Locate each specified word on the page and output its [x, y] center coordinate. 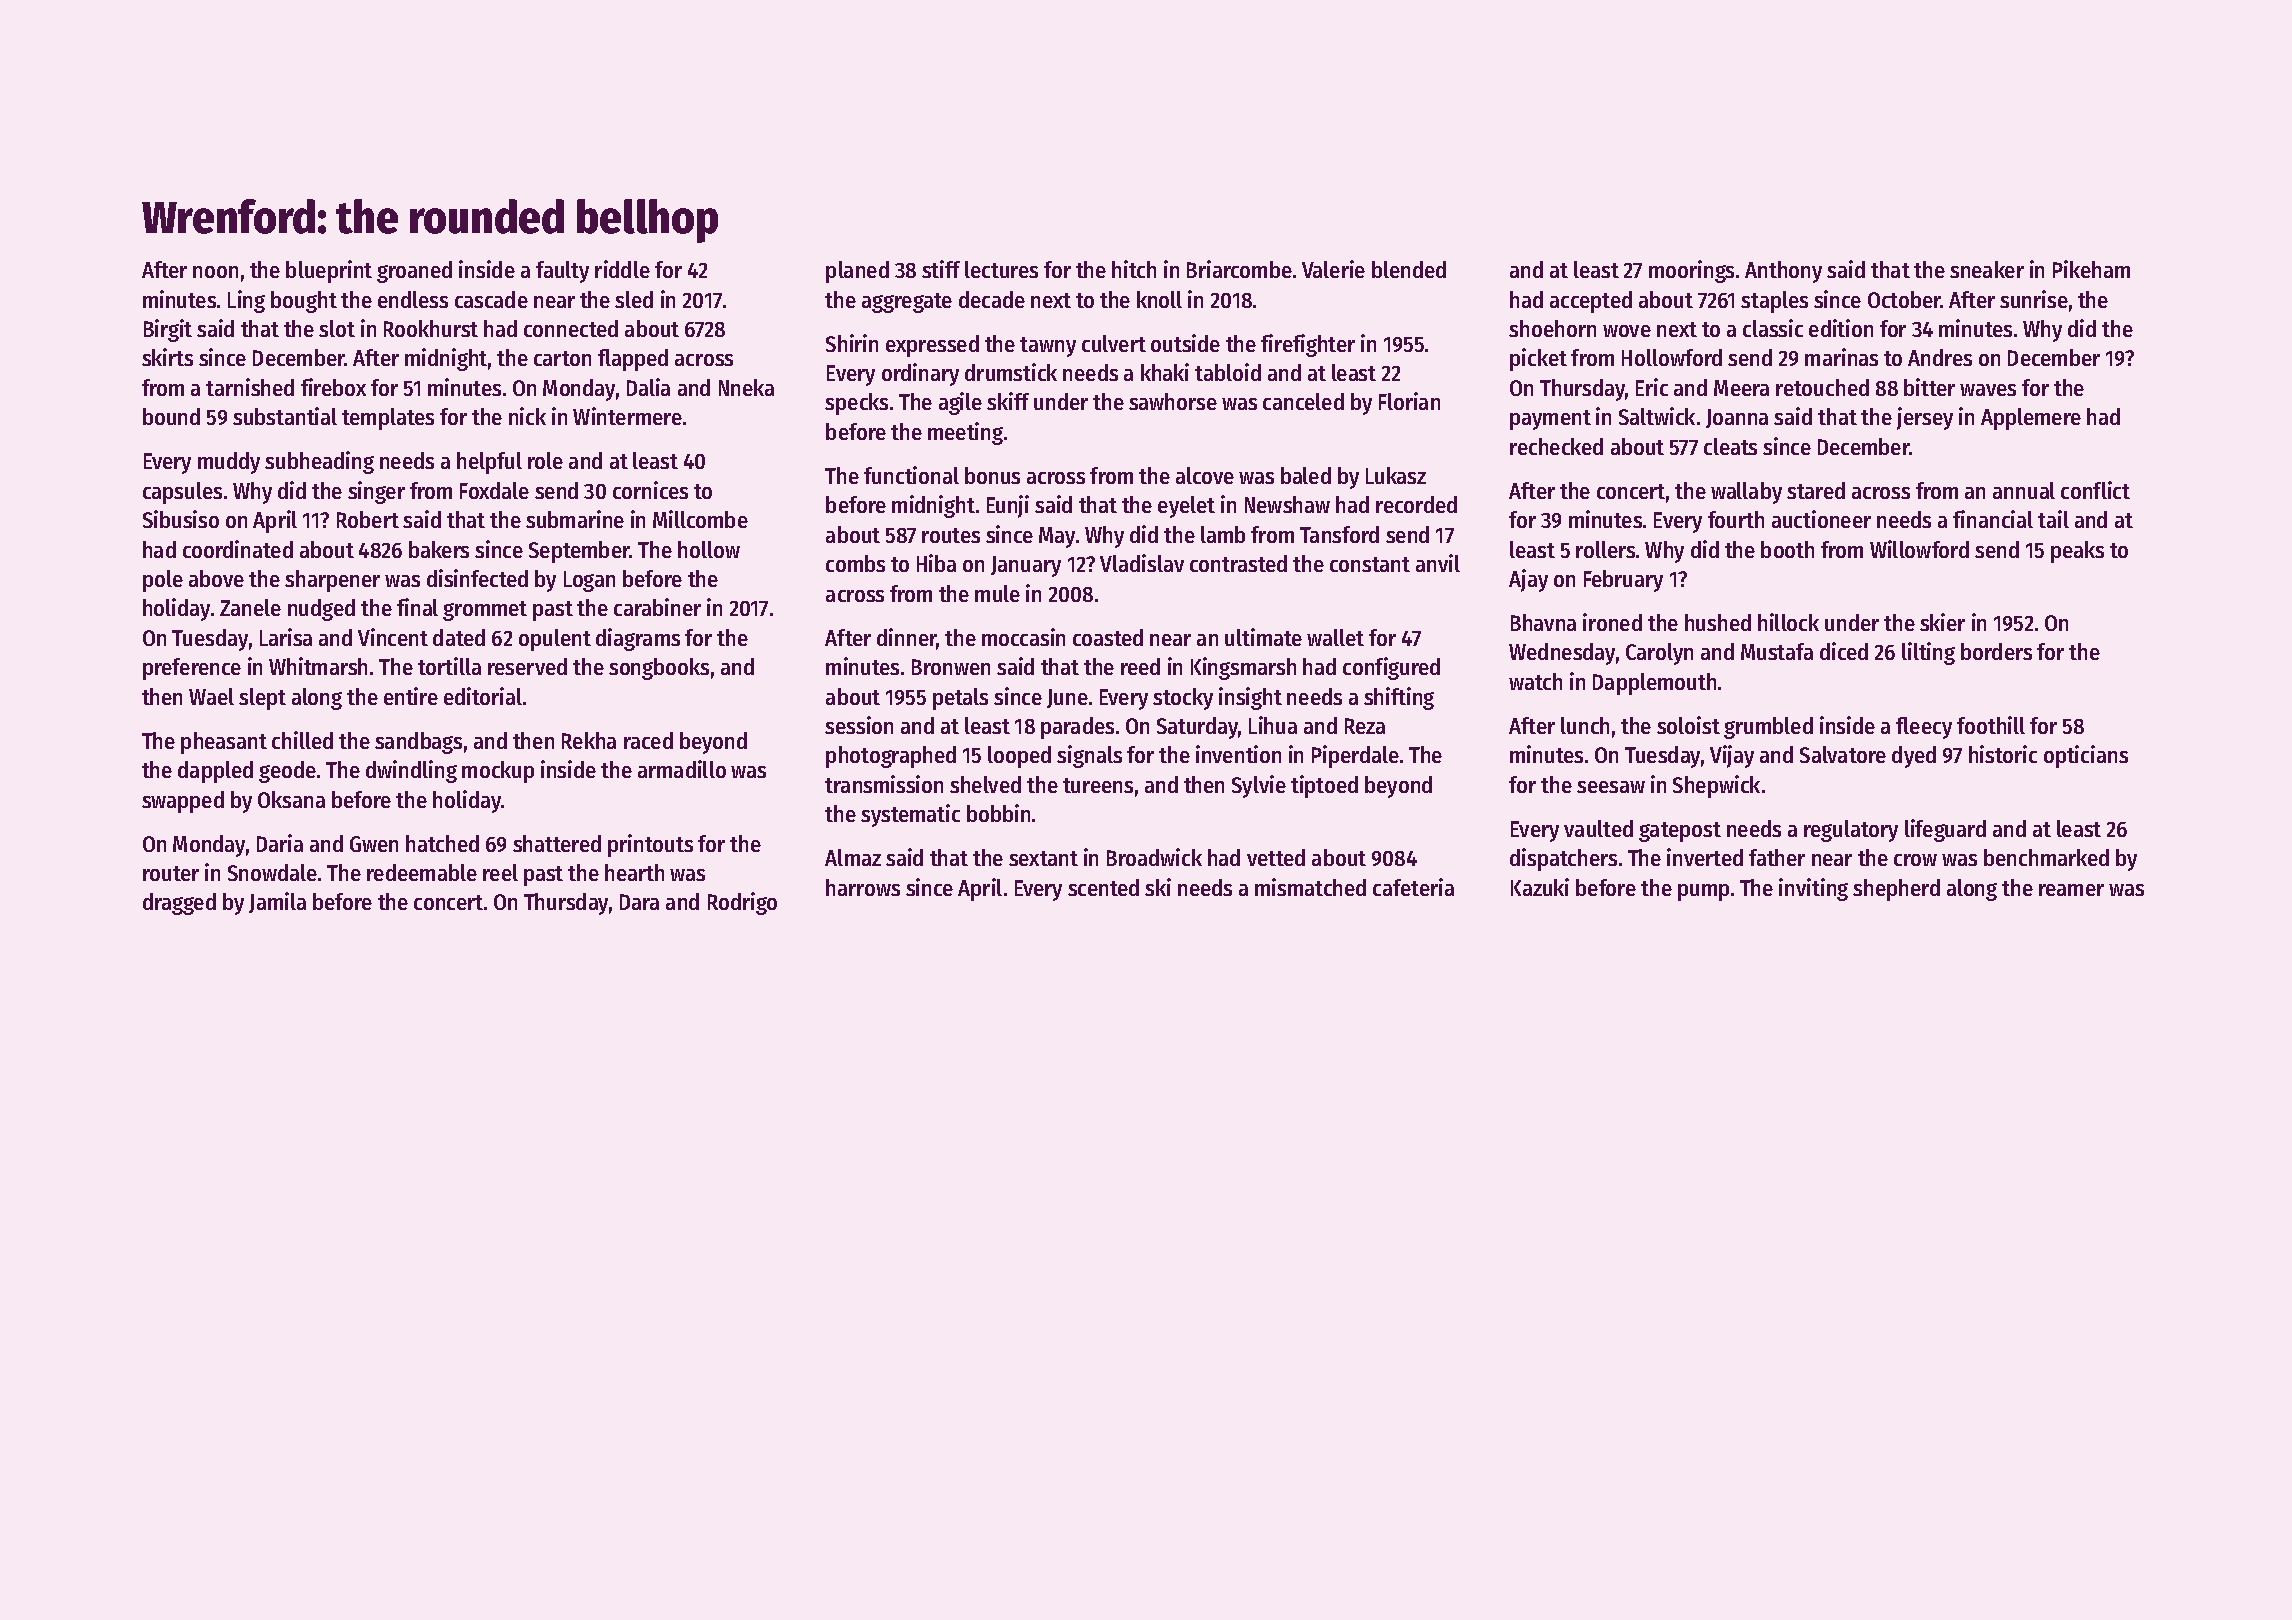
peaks [2077, 552]
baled [1306, 475]
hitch [1134, 269]
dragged [179, 904]
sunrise [2034, 299]
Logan [589, 581]
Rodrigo [742, 903]
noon [215, 272]
